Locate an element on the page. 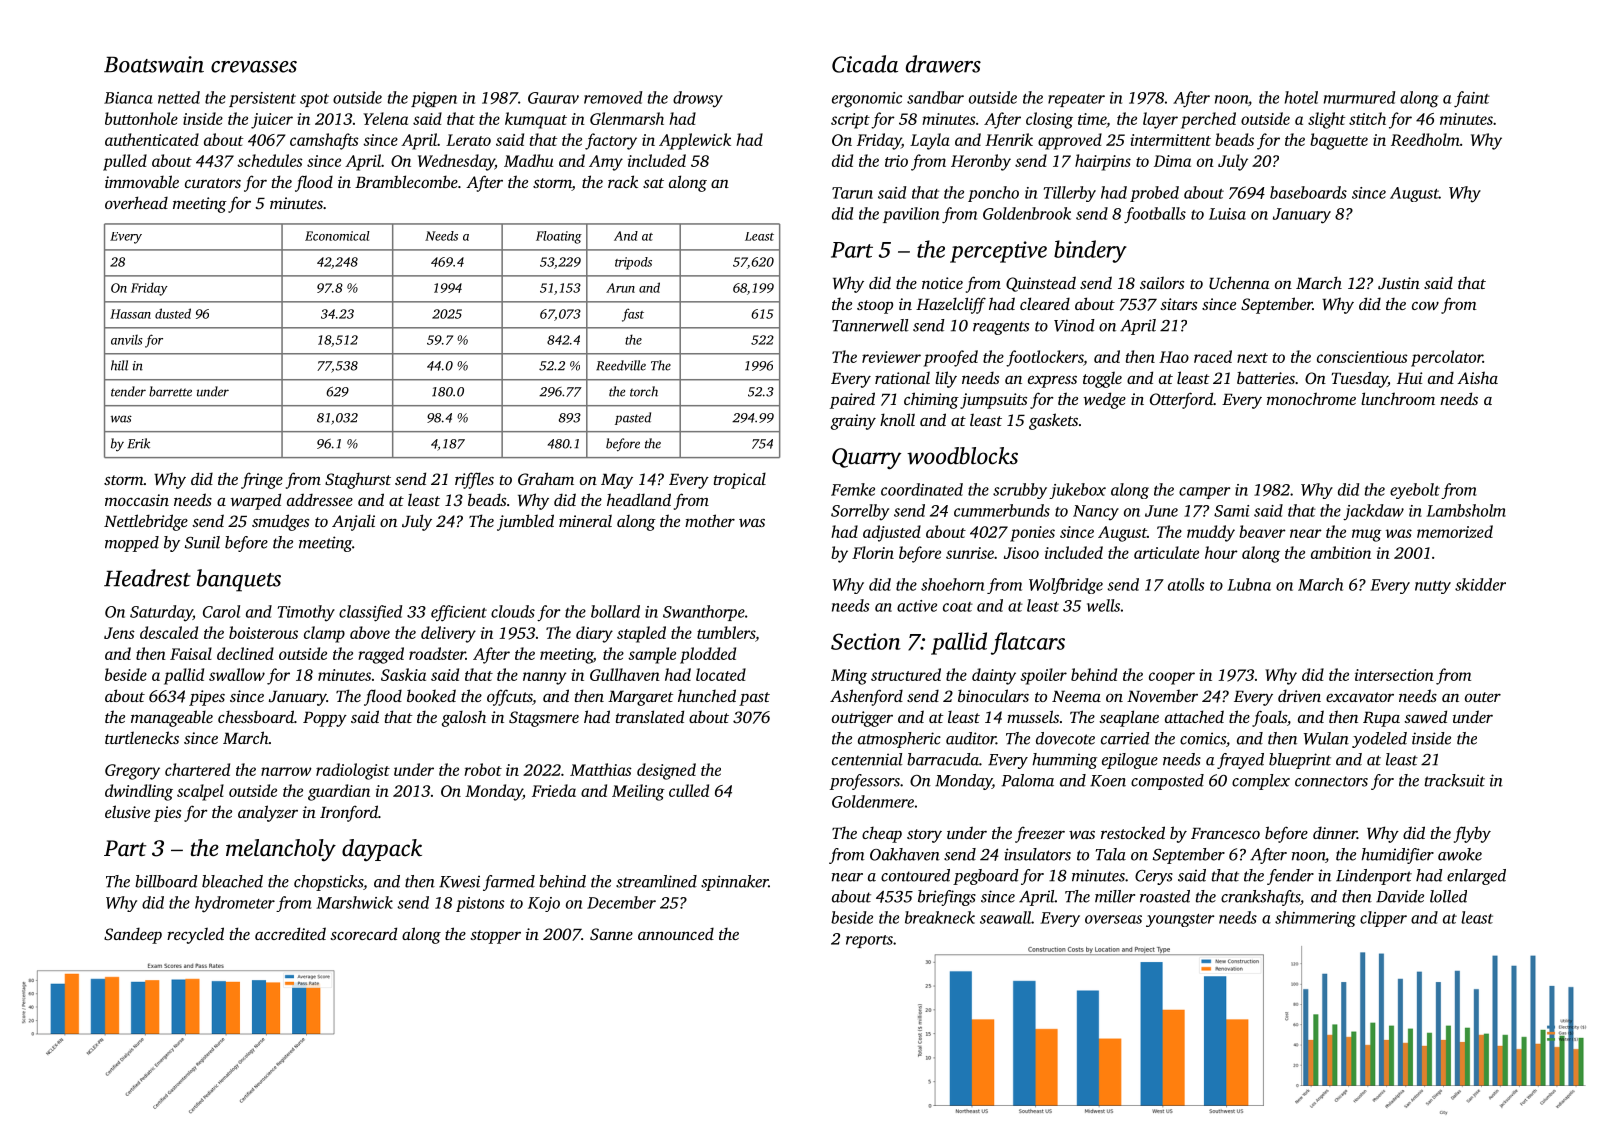  manageable is located at coordinates (172, 718).
